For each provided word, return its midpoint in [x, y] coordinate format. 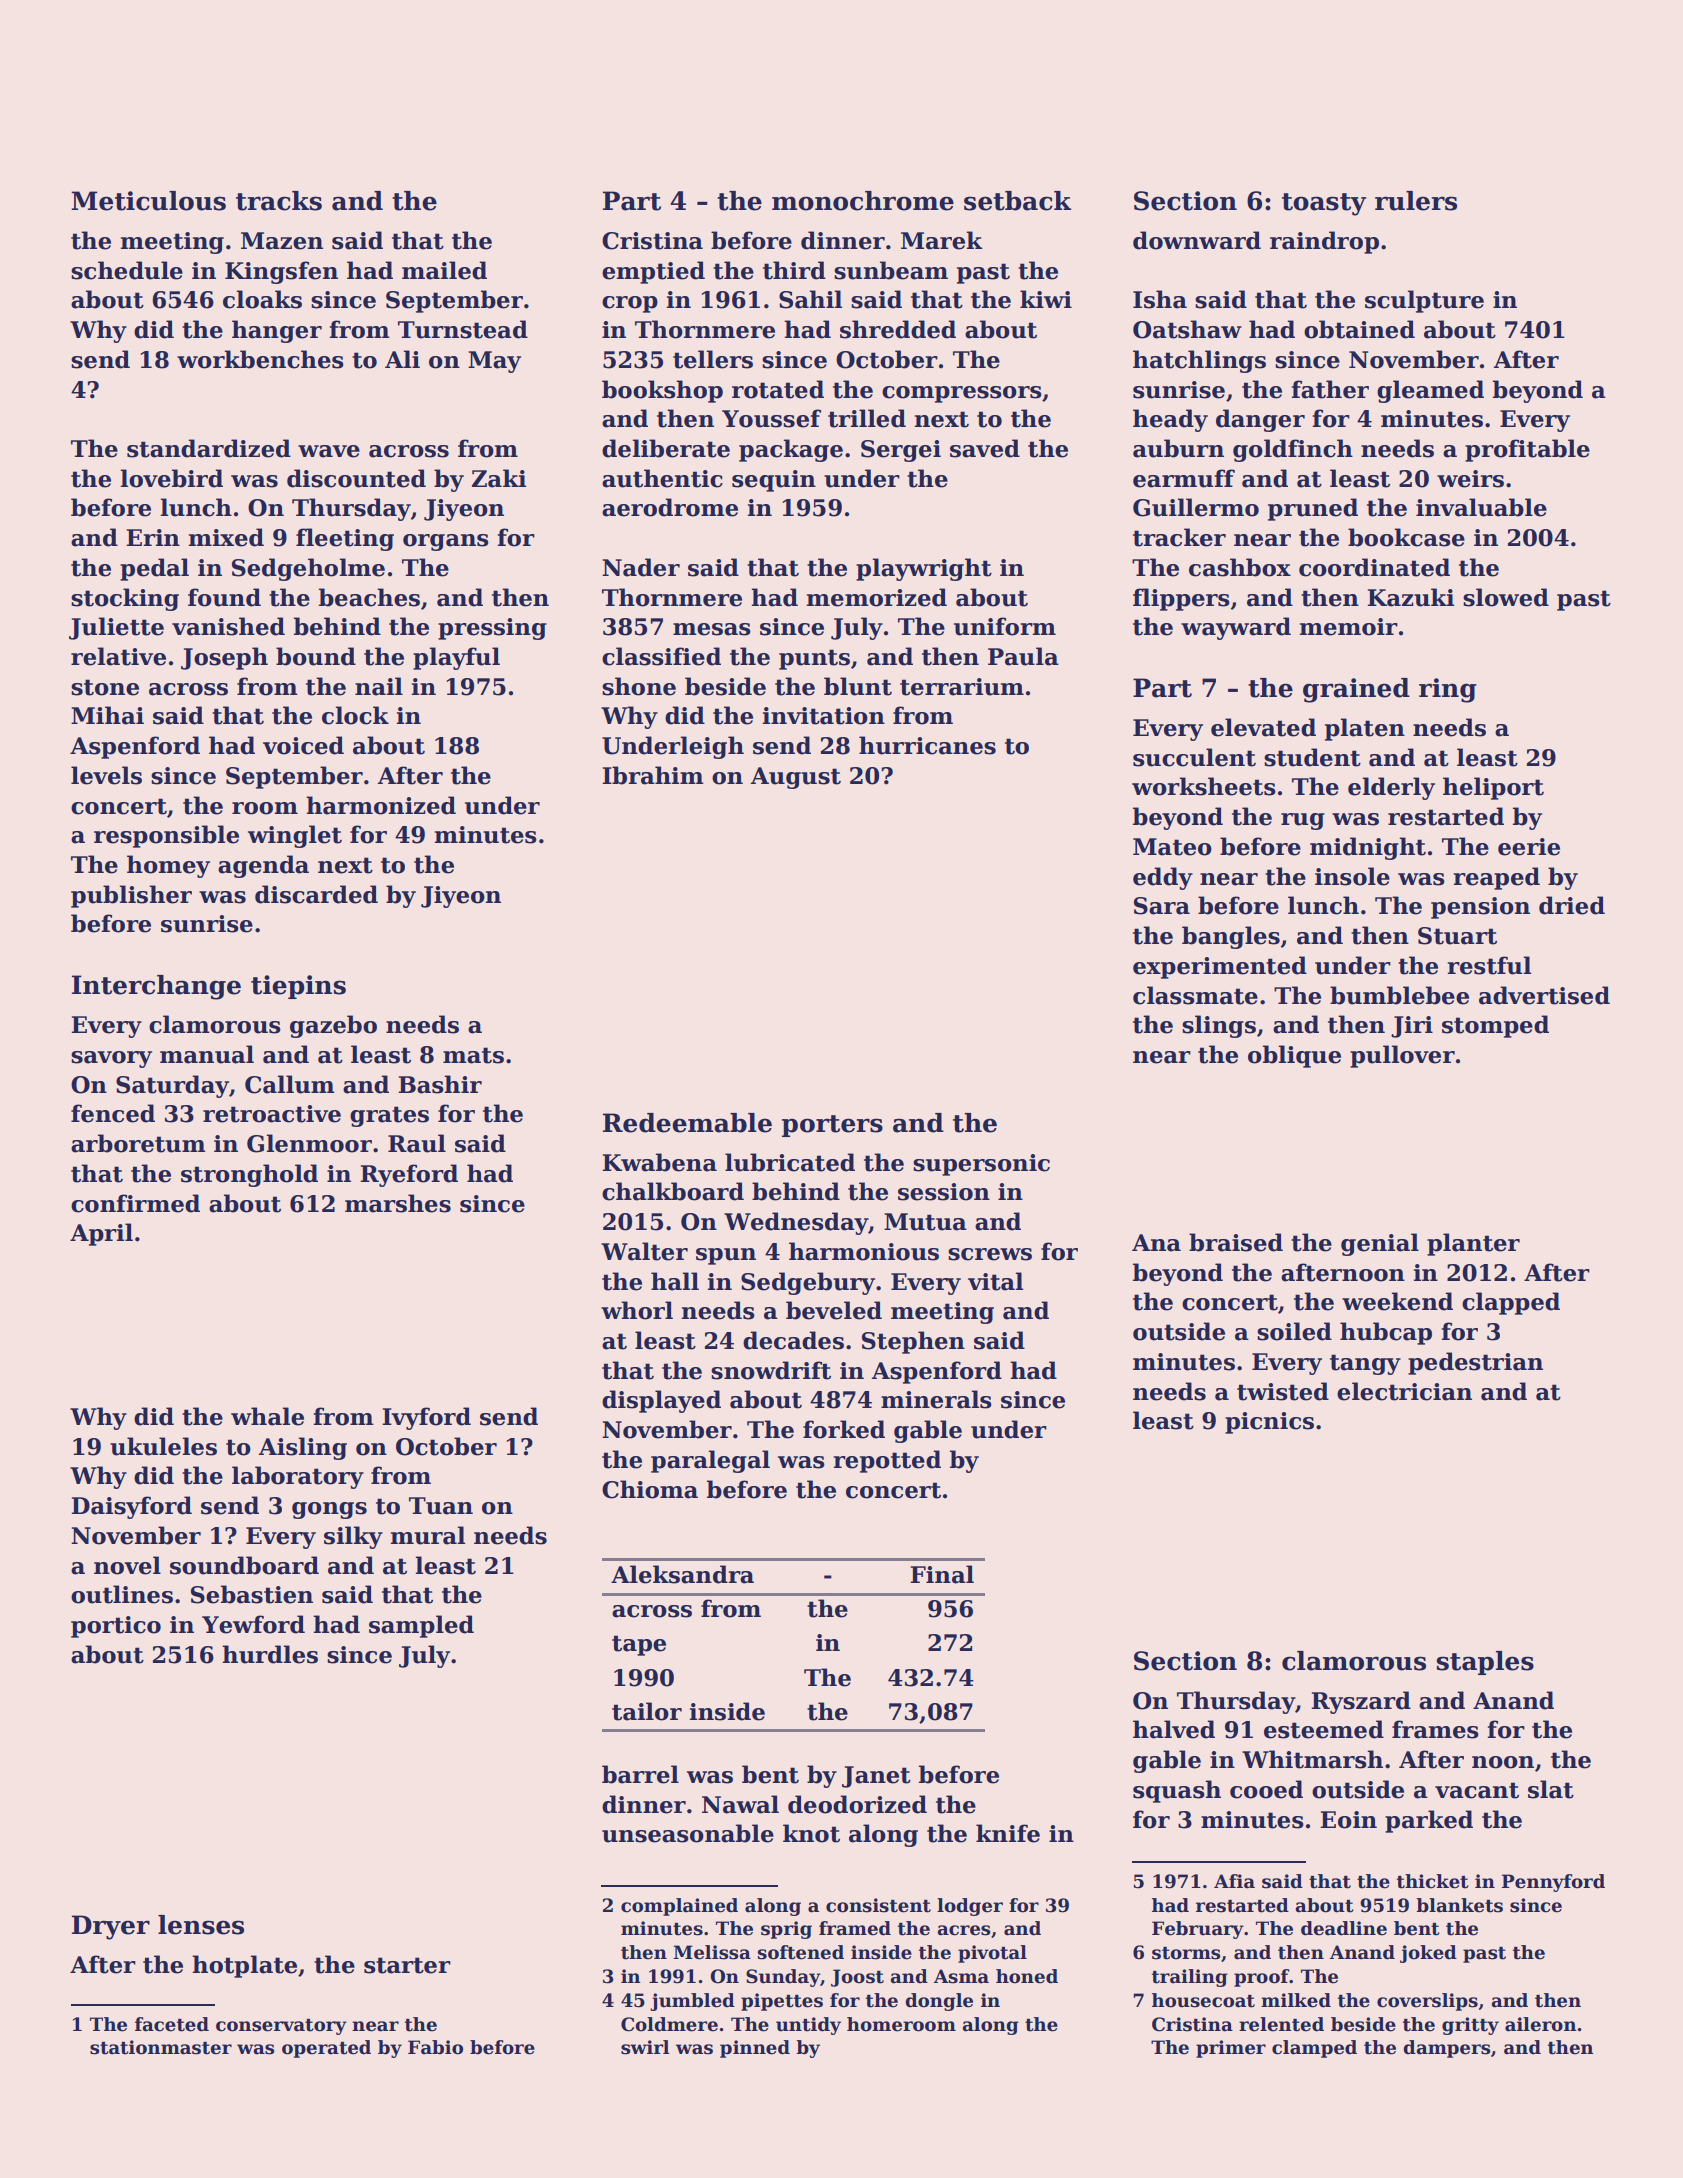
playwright [924, 569]
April [101, 1234]
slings [1219, 1026]
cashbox [1240, 567]
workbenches [260, 359]
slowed [1506, 597]
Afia [1234, 1881]
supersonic [981, 1165]
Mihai [107, 715]
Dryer [111, 1927]
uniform [1005, 626]
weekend [1397, 1301]
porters [832, 1126]
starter [407, 1965]
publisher [131, 896]
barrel [640, 1774]
